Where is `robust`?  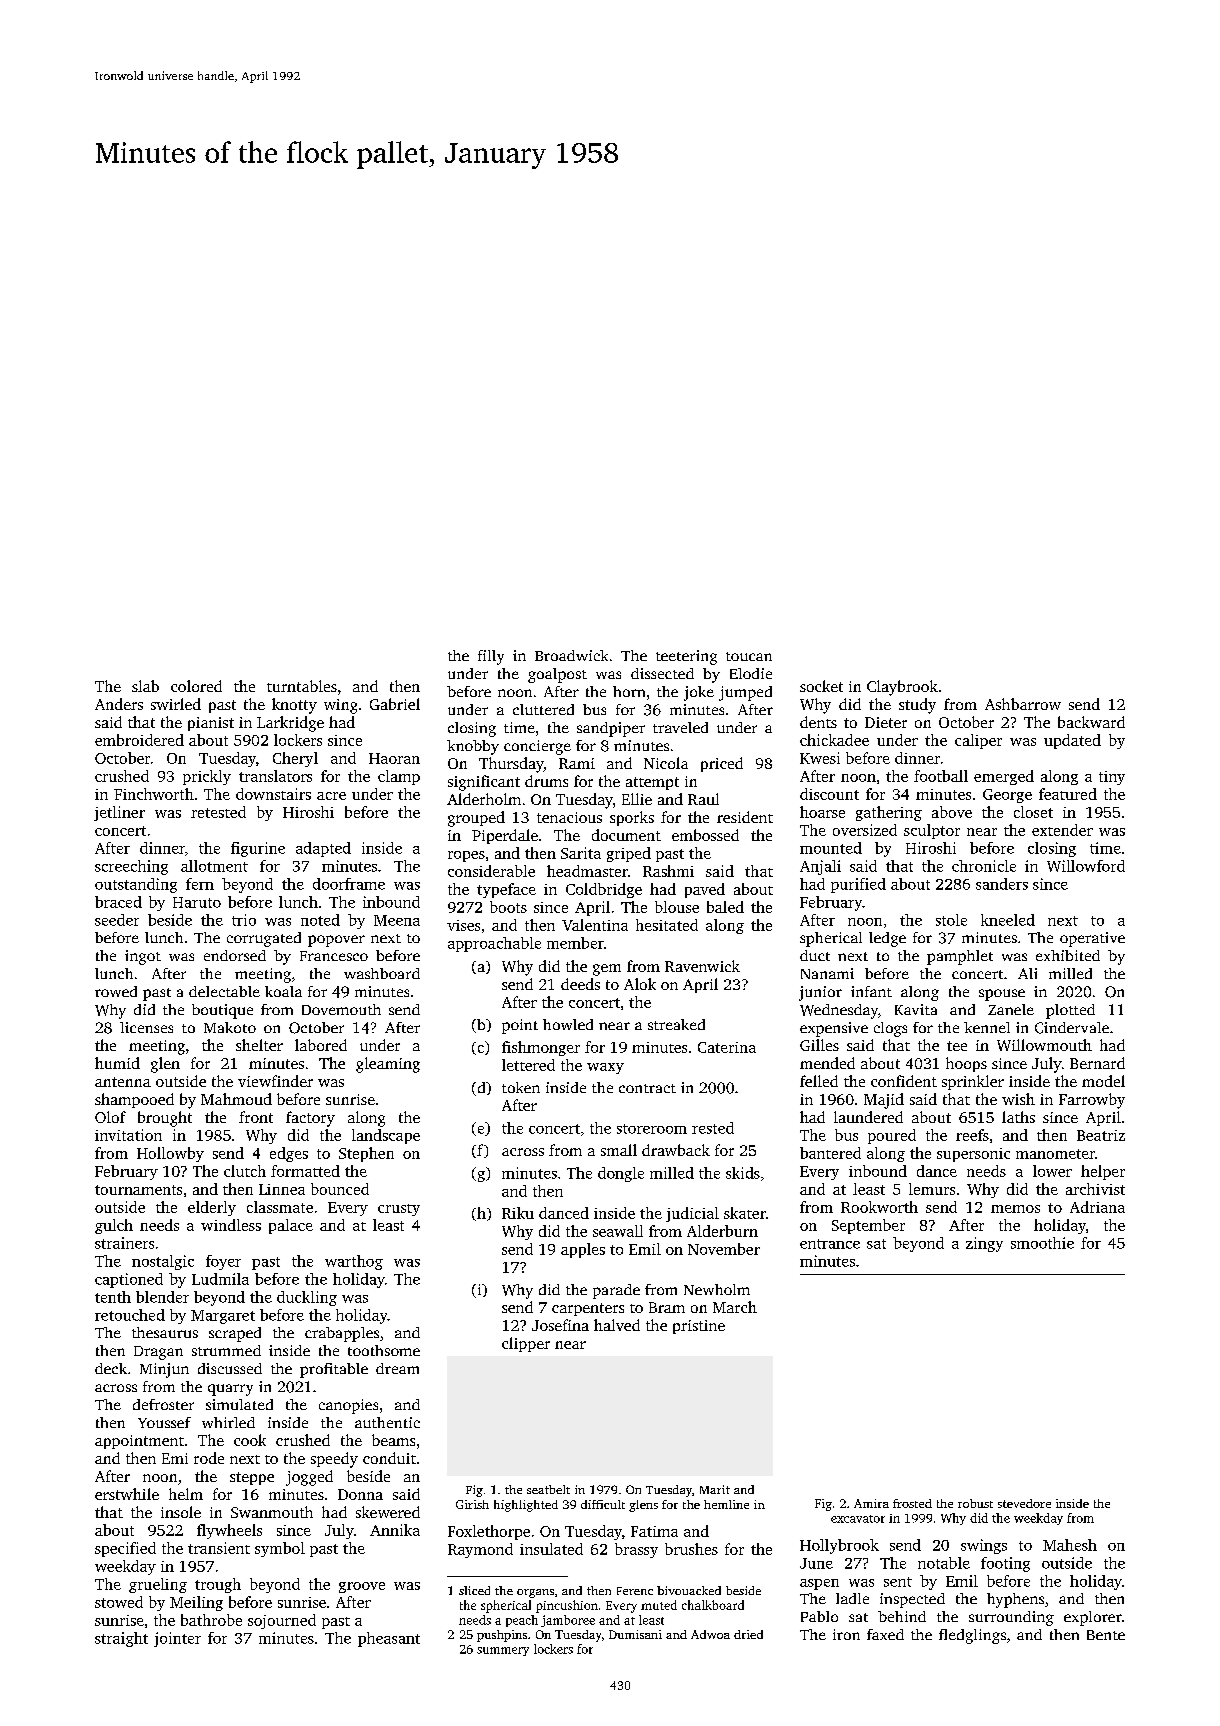
robust is located at coordinates (975, 1503).
